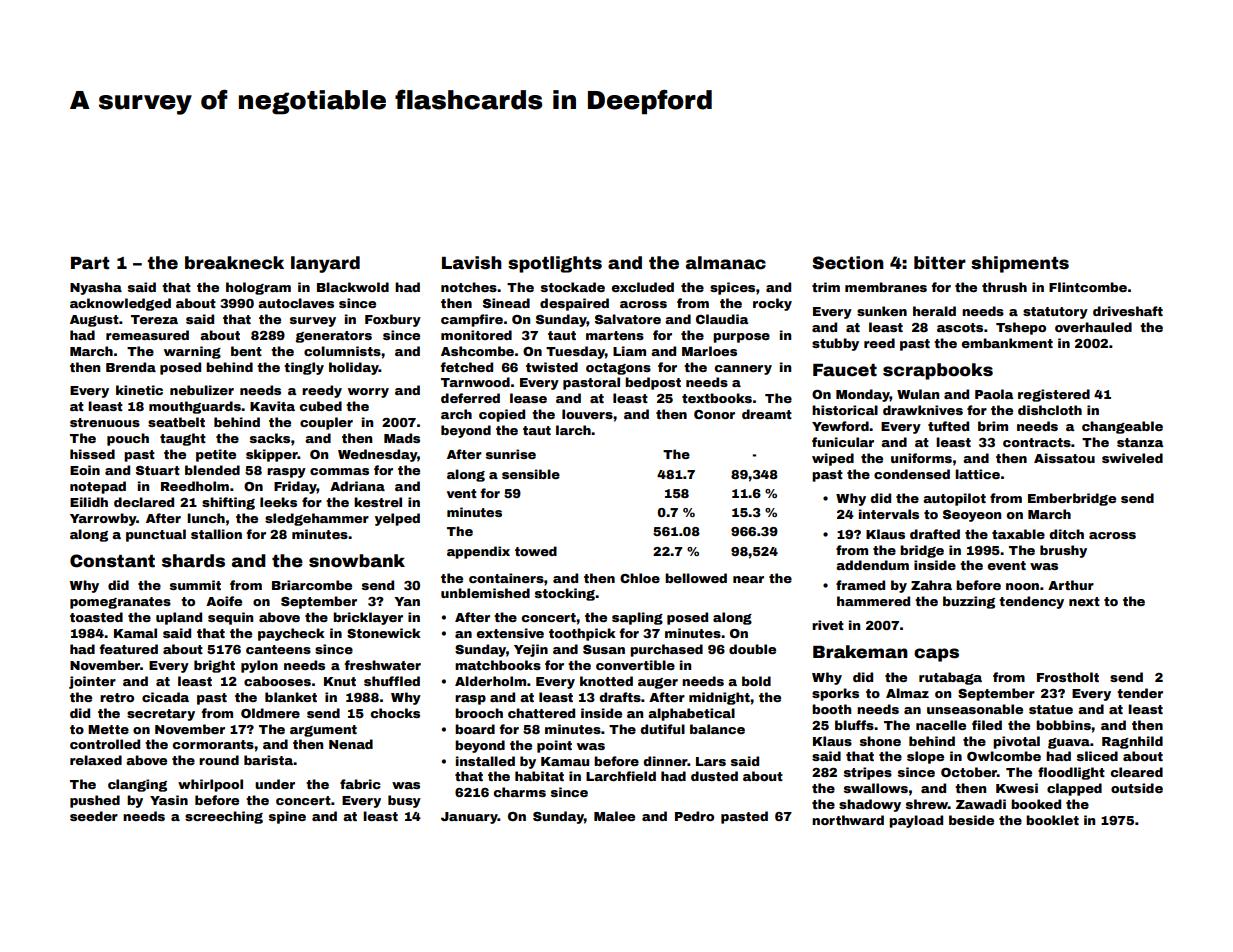 The image size is (1233, 952). Describe the element at coordinates (154, 319) in the document. I see `Tereza` at that location.
